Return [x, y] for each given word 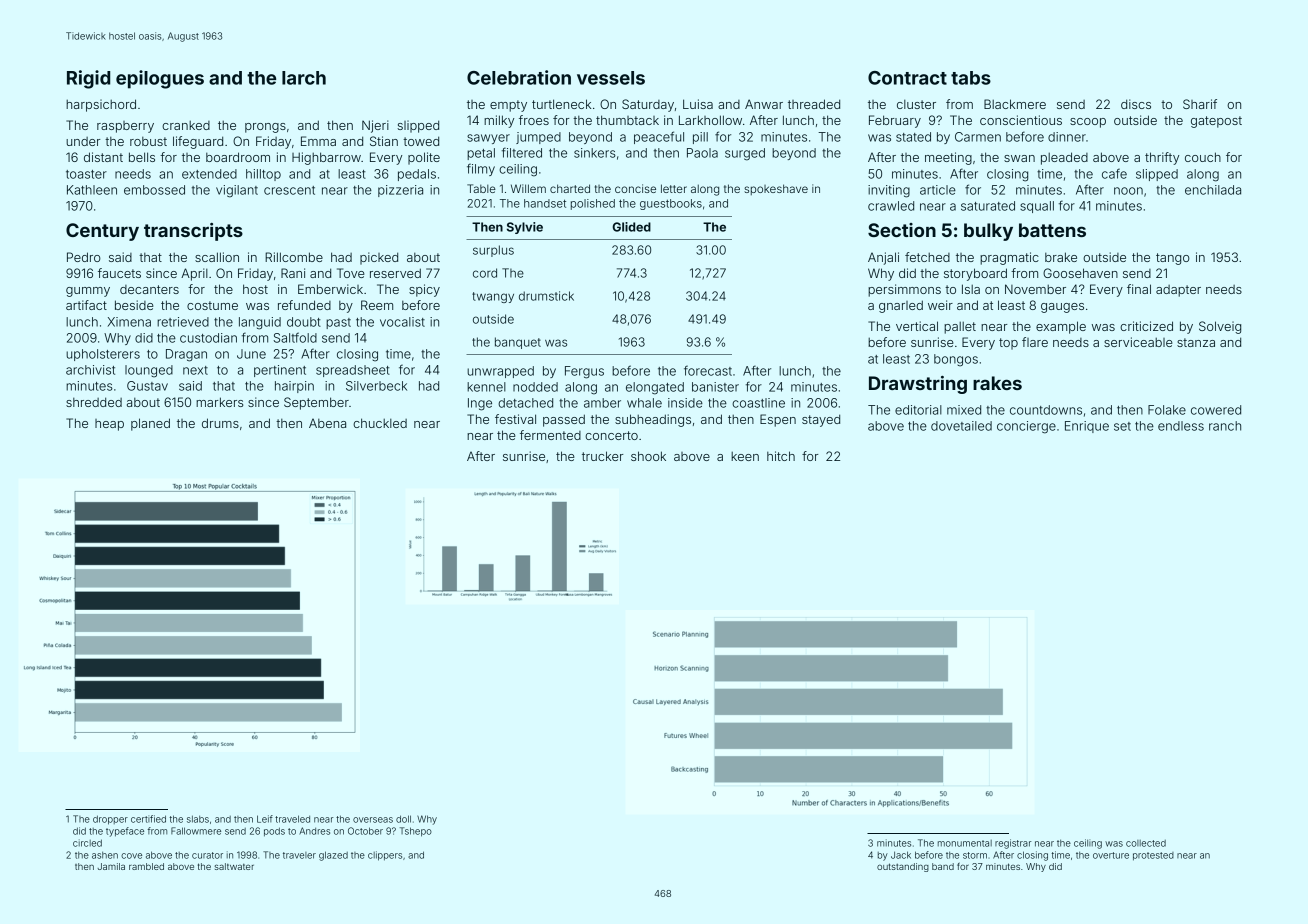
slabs [198, 819]
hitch [781, 456]
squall [1037, 207]
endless [1181, 426]
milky [499, 121]
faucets [119, 273]
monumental [965, 843]
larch [304, 78]
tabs [971, 78]
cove [131, 856]
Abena [327, 423]
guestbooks [671, 204]
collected [1146, 843]
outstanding [903, 867]
